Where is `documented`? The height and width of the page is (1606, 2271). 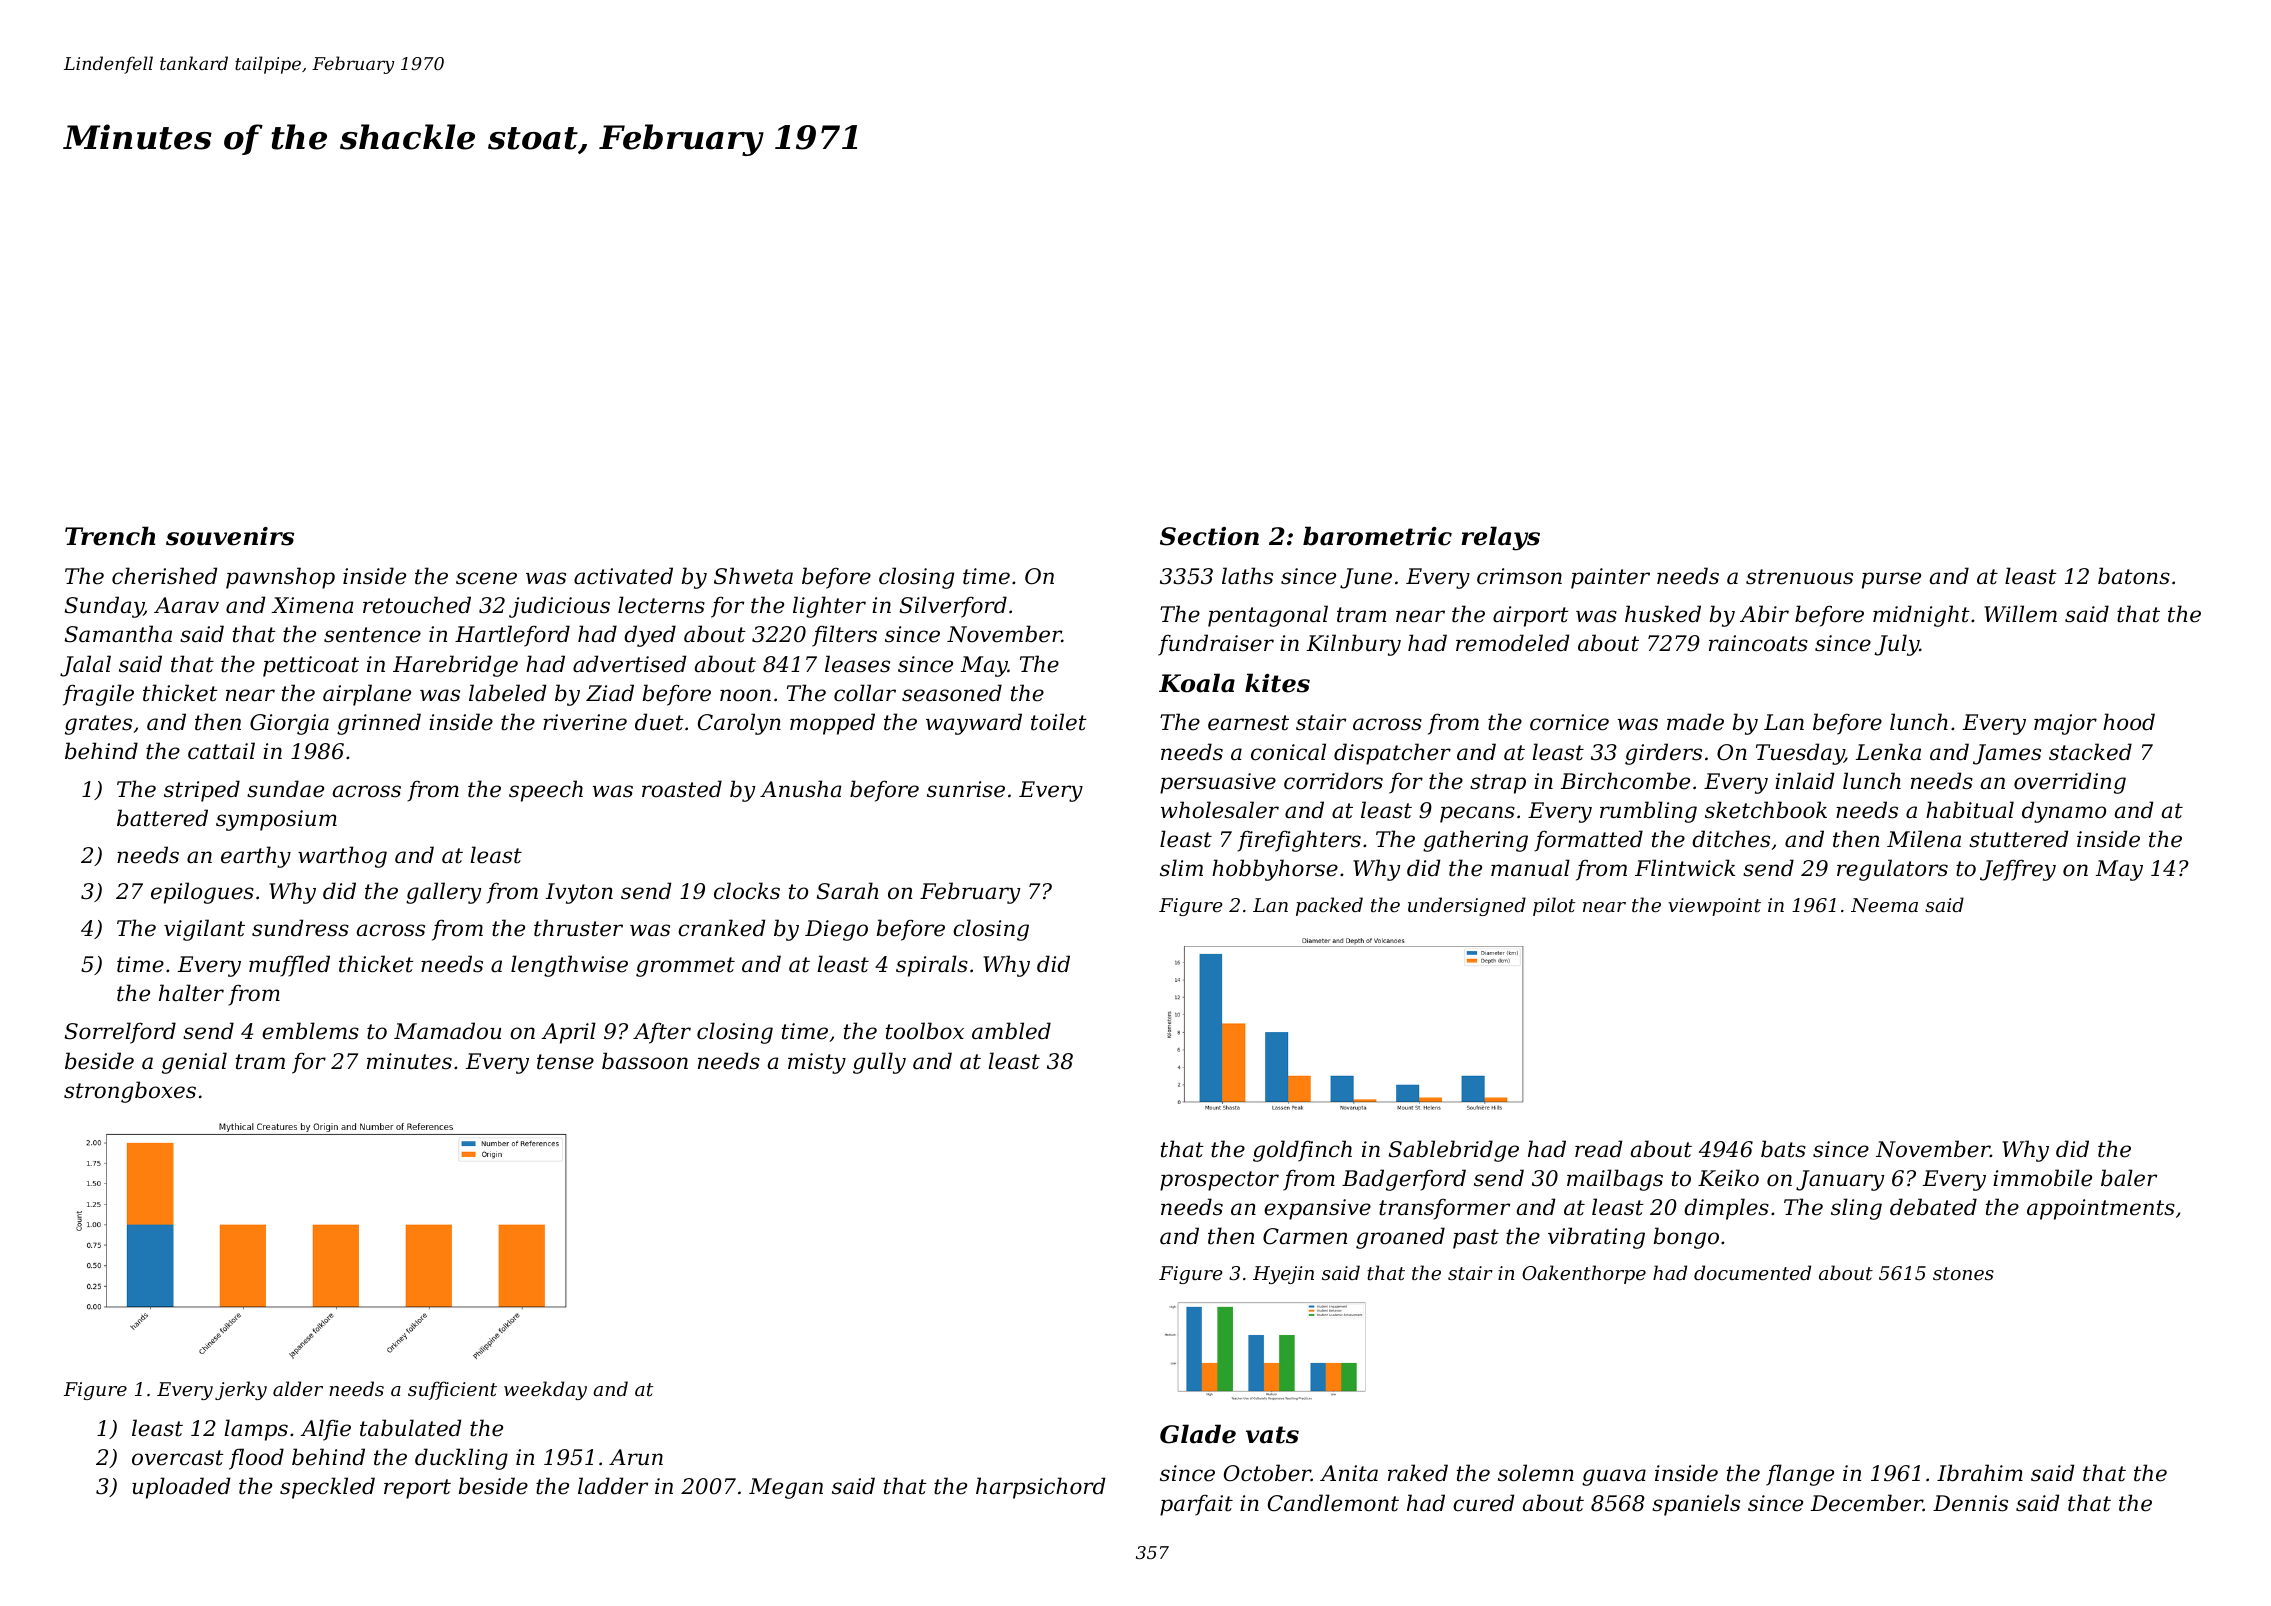 documented is located at coordinates (1752, 1272).
